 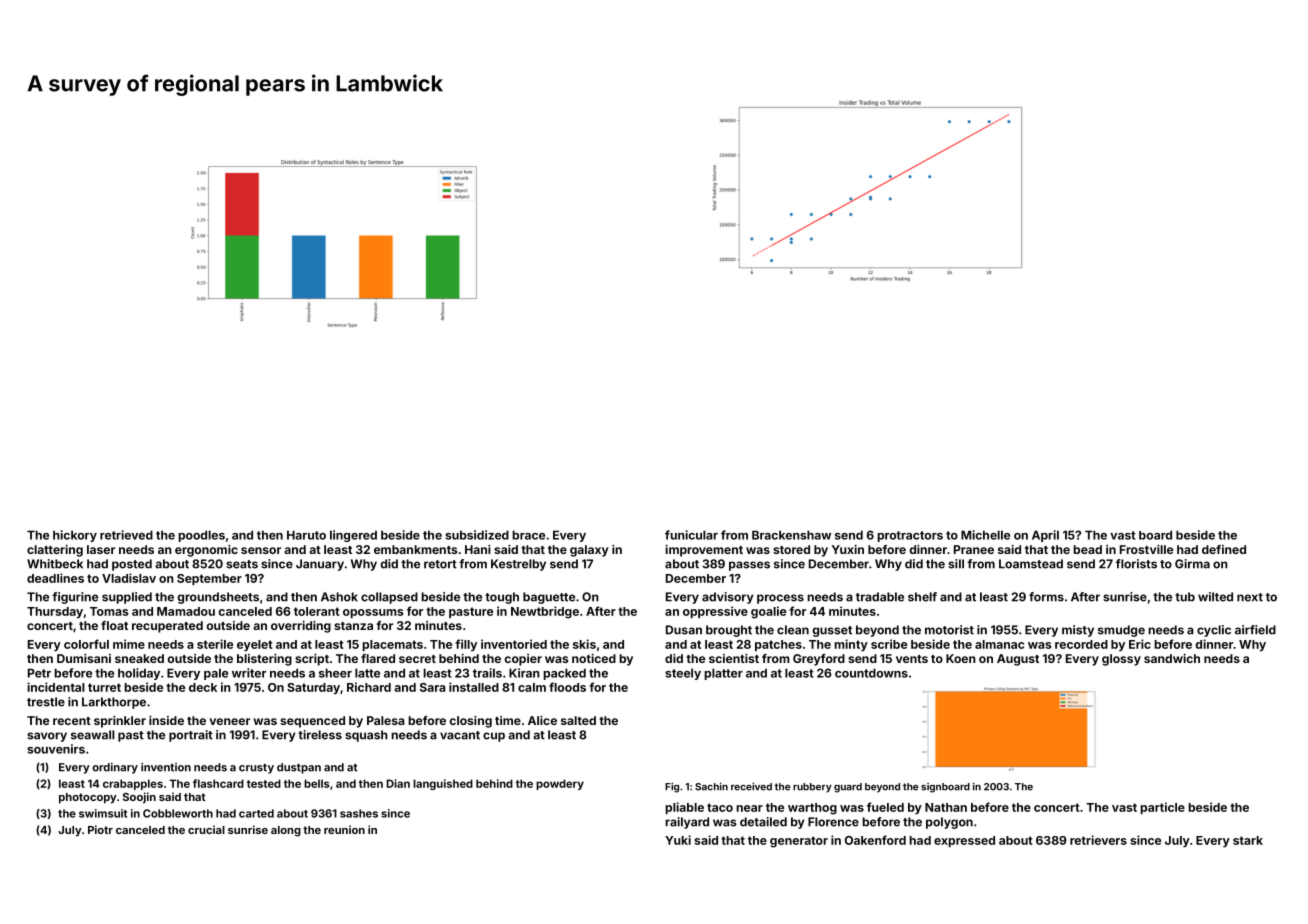 I want to click on defined, so click(x=1224, y=549).
